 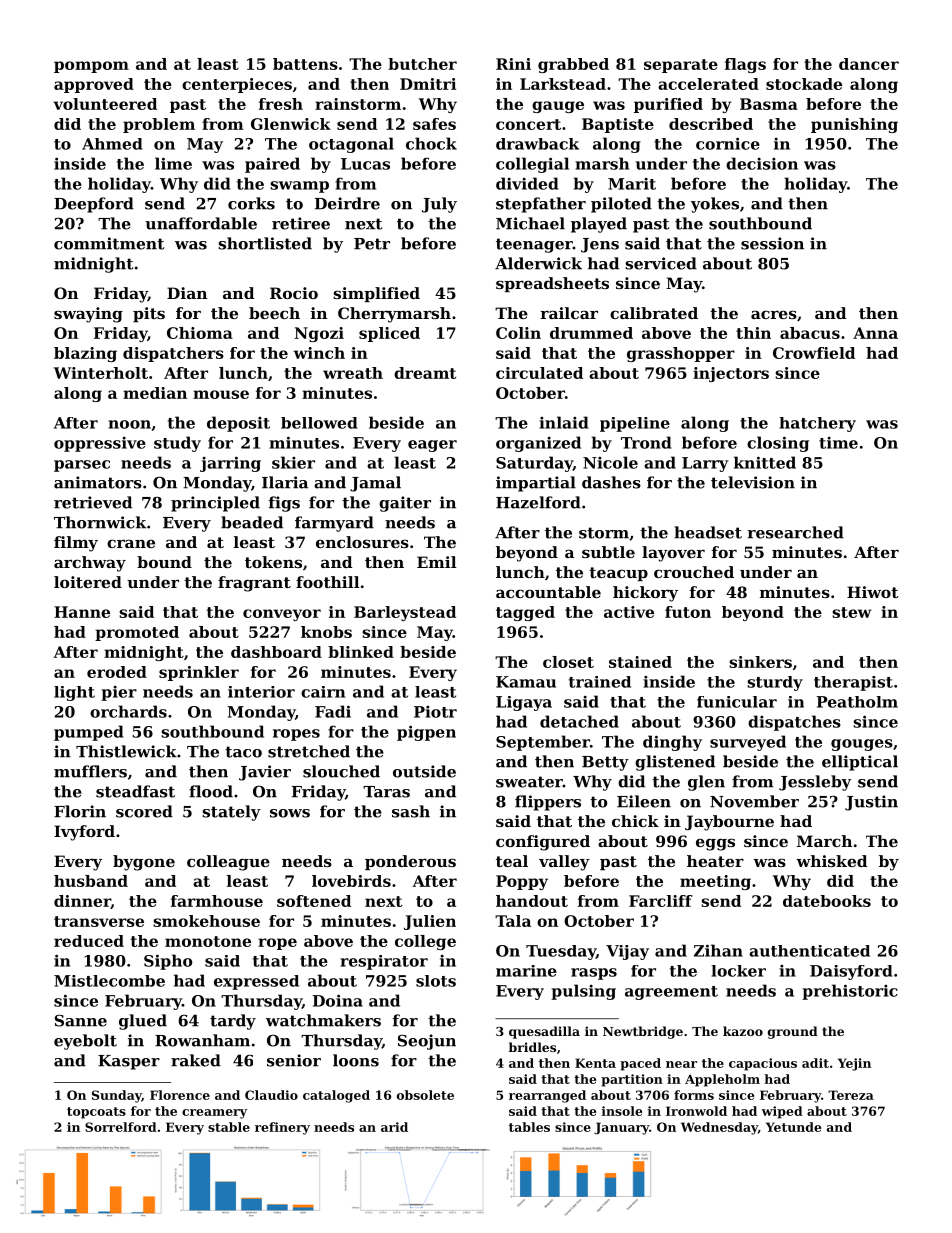 What do you see at coordinates (762, 163) in the screenshot?
I see `decision` at bounding box center [762, 163].
